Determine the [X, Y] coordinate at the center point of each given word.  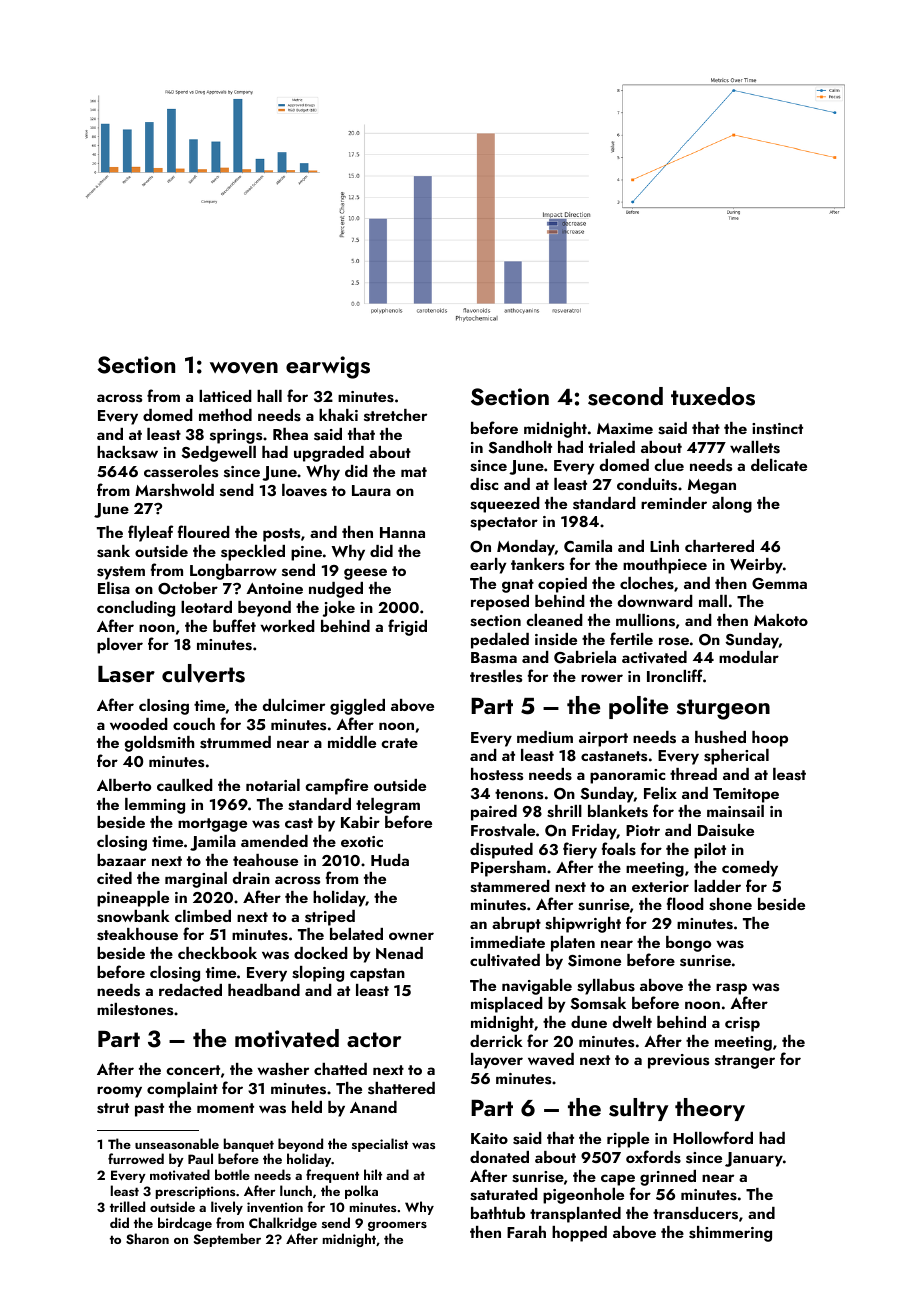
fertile [631, 638]
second [625, 396]
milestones [135, 1009]
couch [194, 724]
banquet [249, 1145]
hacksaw [127, 452]
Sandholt [520, 447]
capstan [377, 975]
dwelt [632, 1022]
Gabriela [585, 657]
